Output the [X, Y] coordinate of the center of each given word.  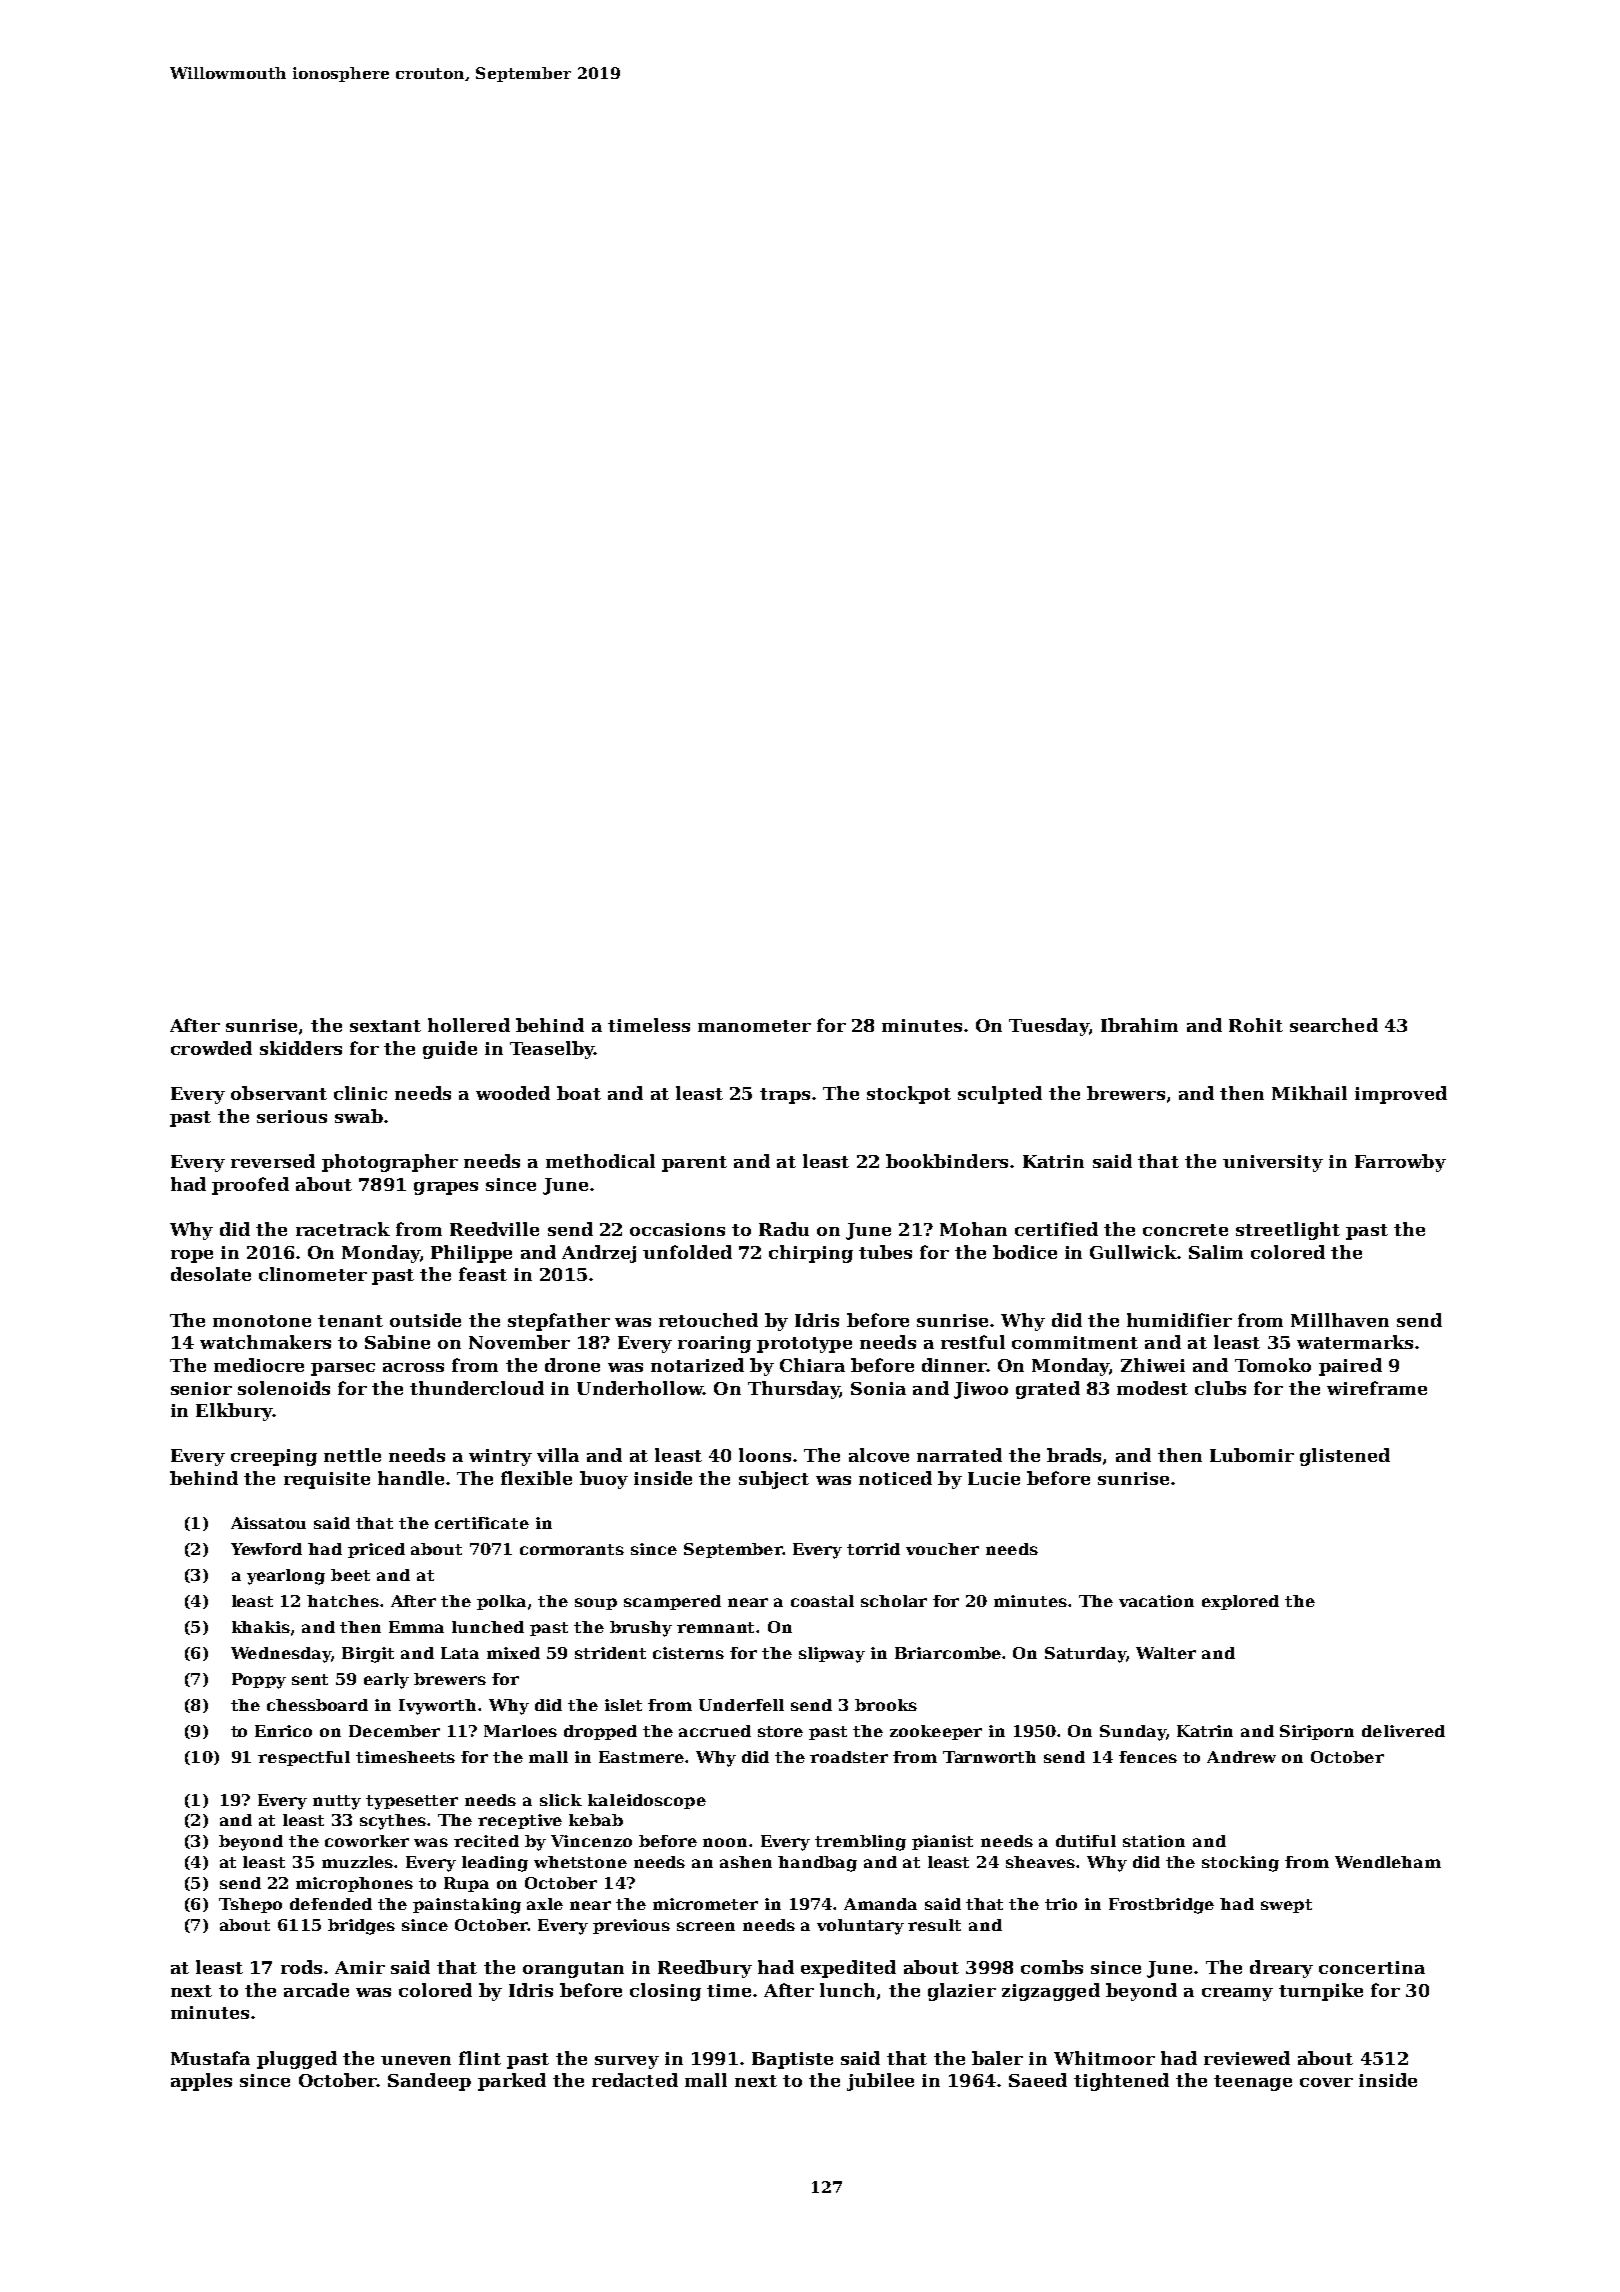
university [1273, 1163]
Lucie [994, 1478]
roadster [849, 1757]
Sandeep [429, 2082]
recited [486, 1841]
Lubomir [1252, 1455]
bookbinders [947, 1161]
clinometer [313, 1274]
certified [1056, 1229]
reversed [273, 1161]
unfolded [687, 1252]
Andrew [1241, 1757]
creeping [274, 1457]
